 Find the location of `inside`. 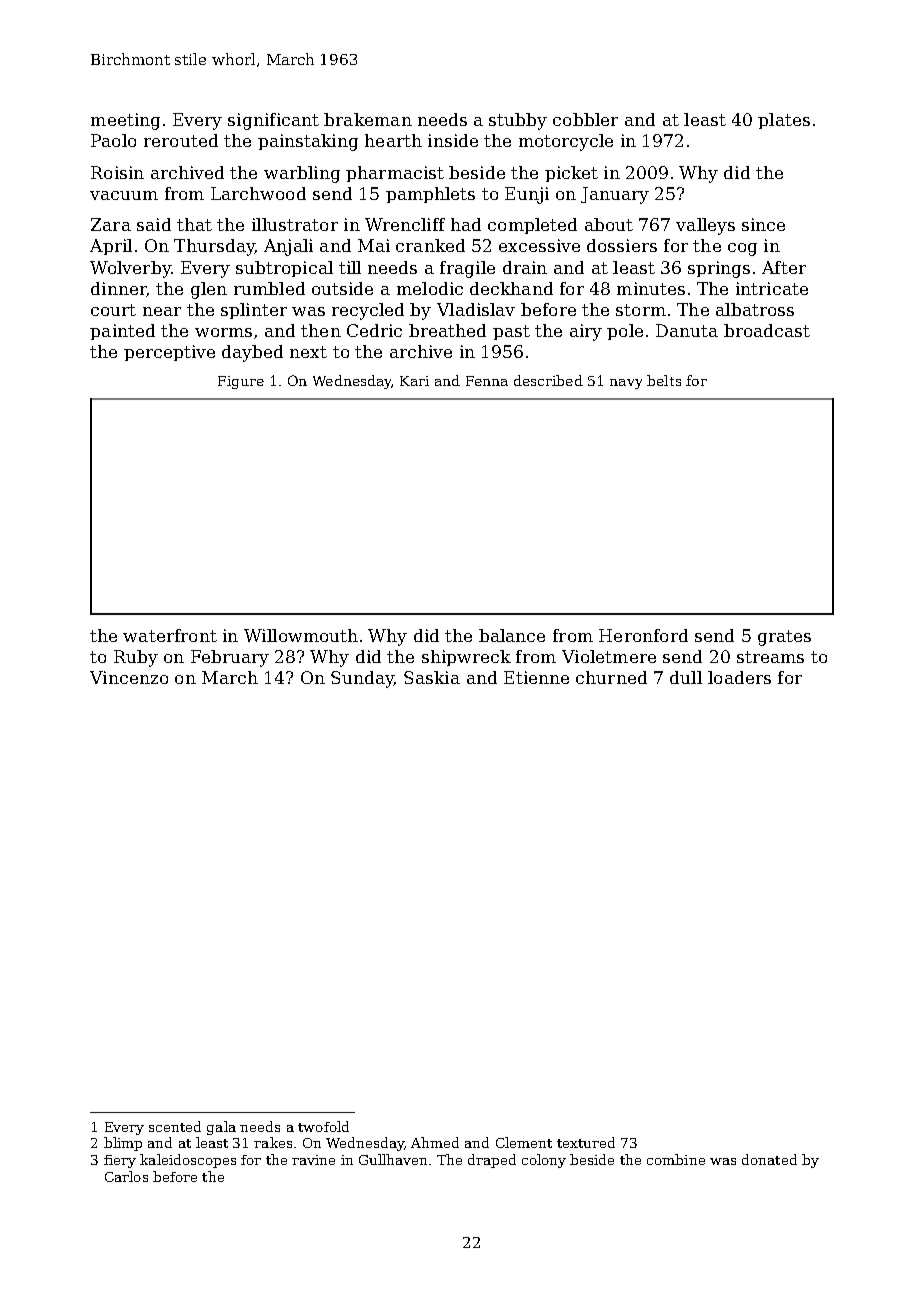

inside is located at coordinates (453, 140).
